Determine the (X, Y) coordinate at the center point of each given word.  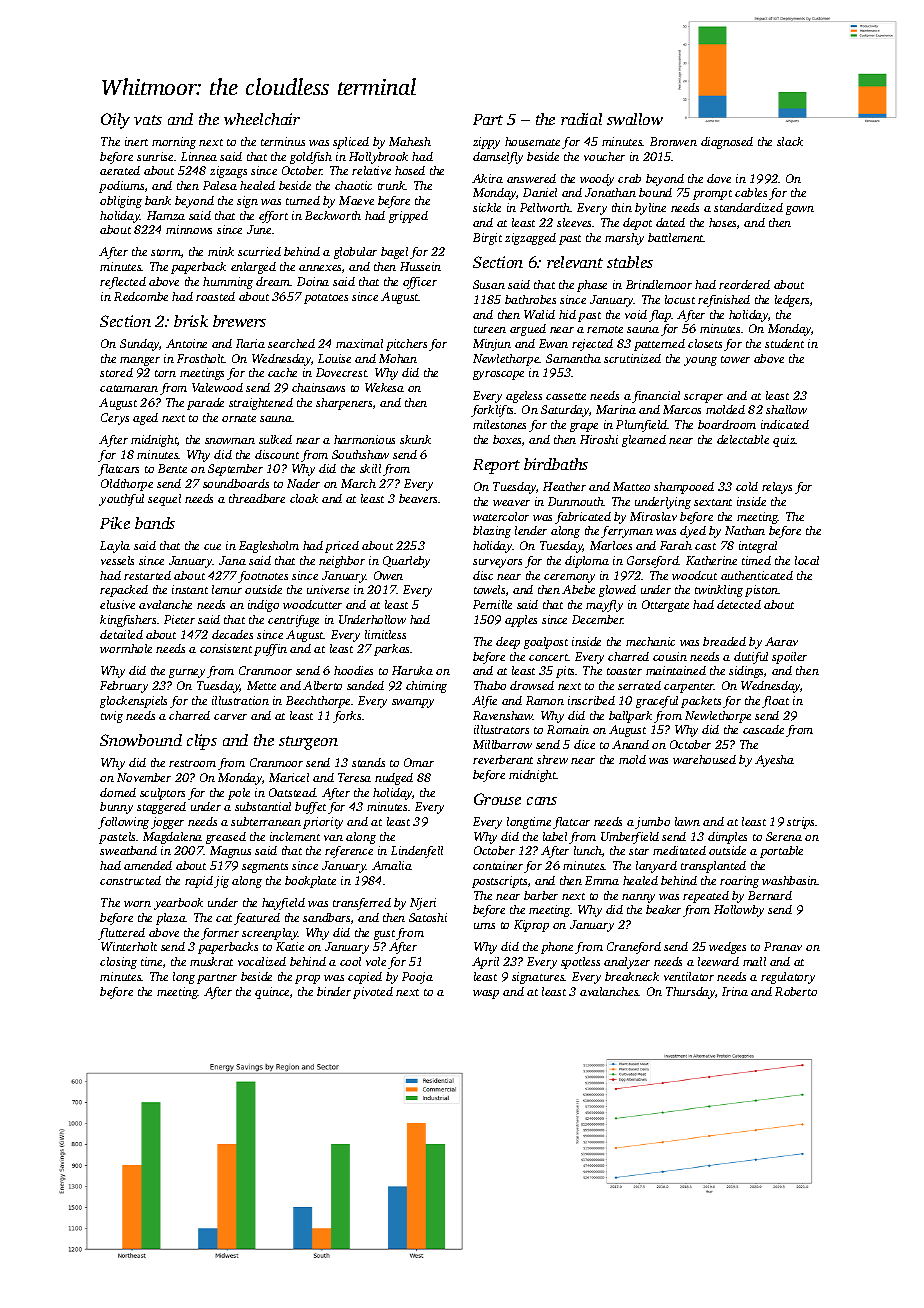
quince (272, 993)
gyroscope (498, 375)
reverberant (503, 759)
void (636, 314)
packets (701, 702)
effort (273, 217)
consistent (226, 648)
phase (592, 286)
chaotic (353, 185)
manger (140, 361)
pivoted (373, 993)
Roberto (796, 991)
